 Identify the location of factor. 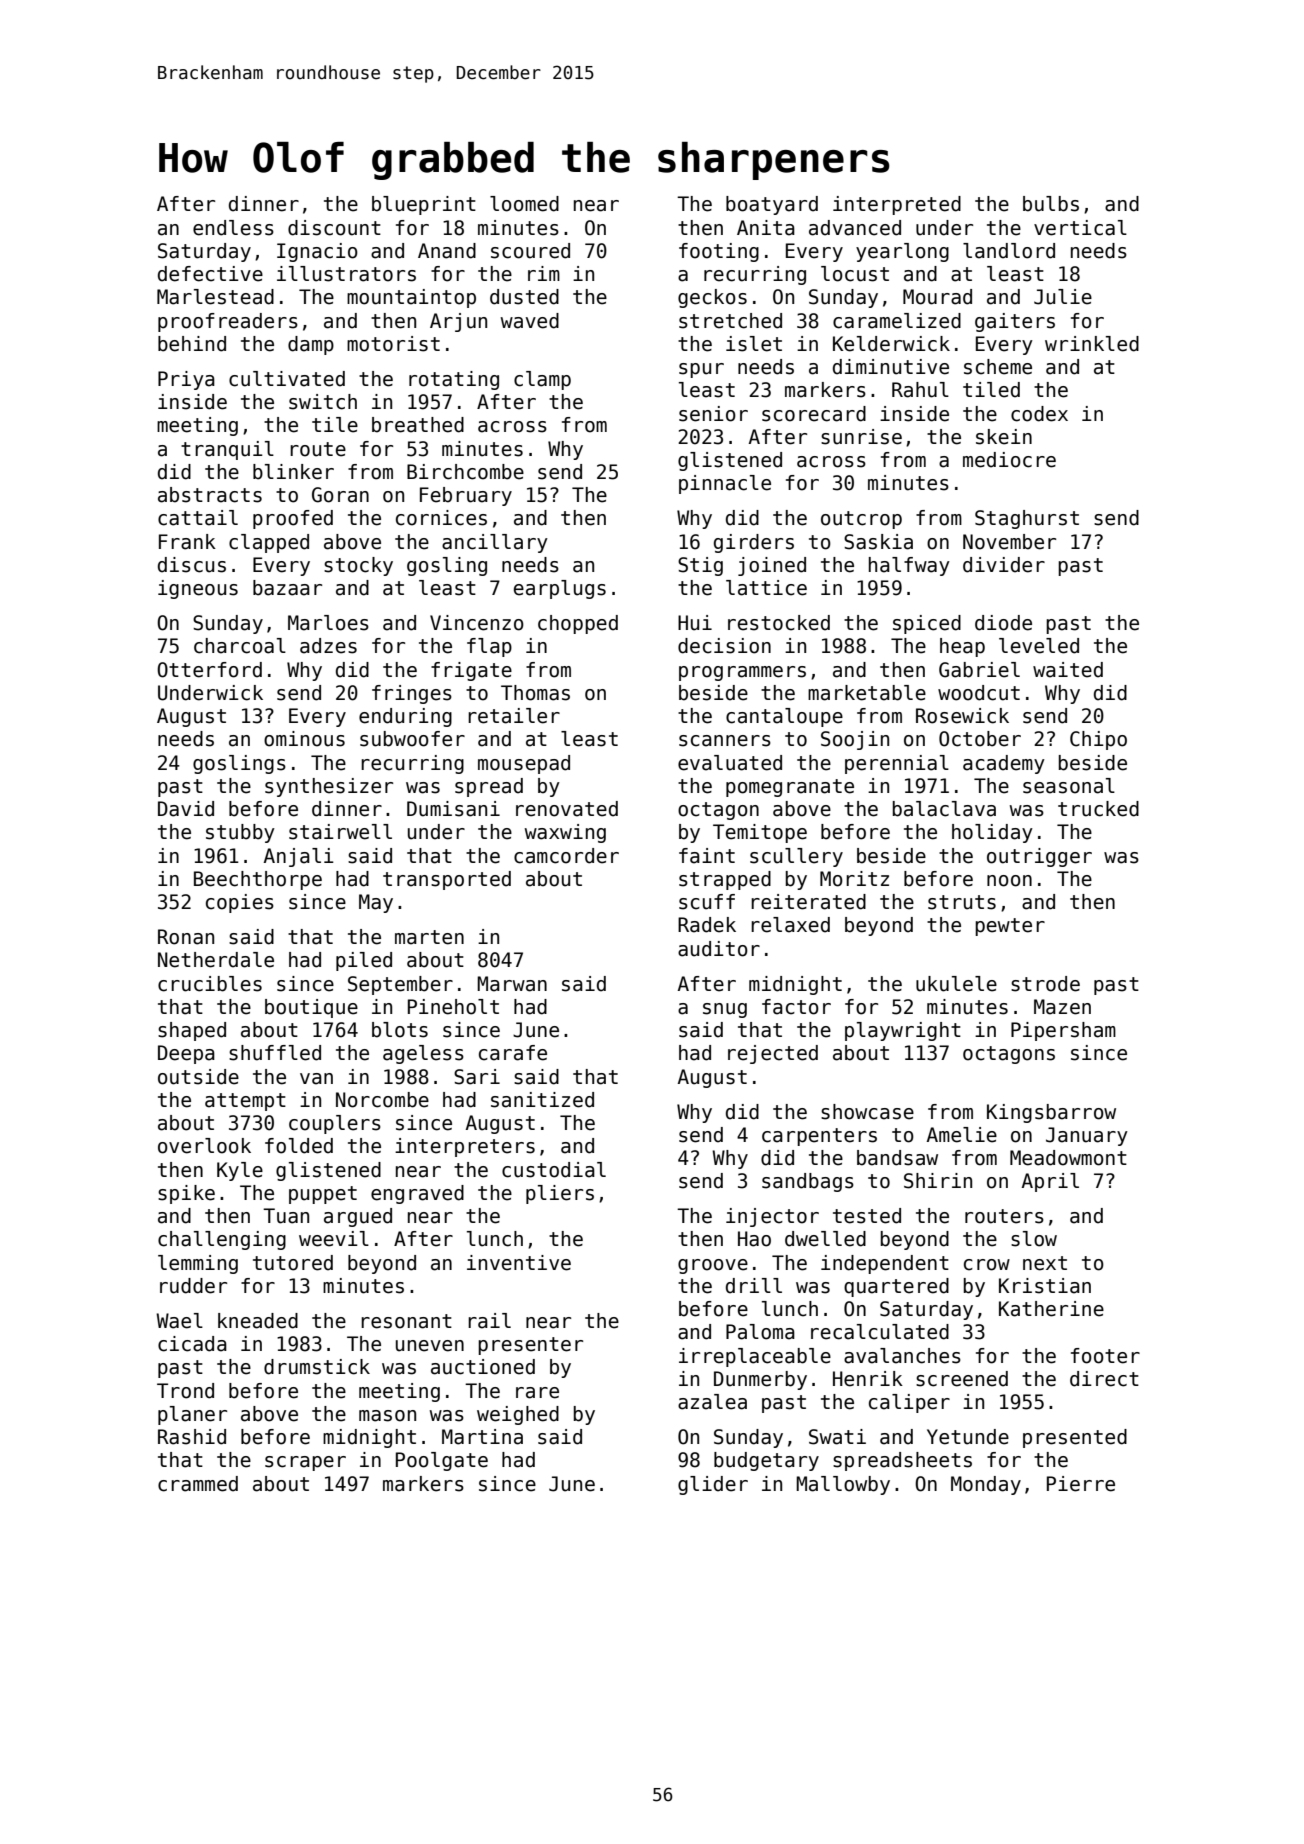
(796, 1007).
